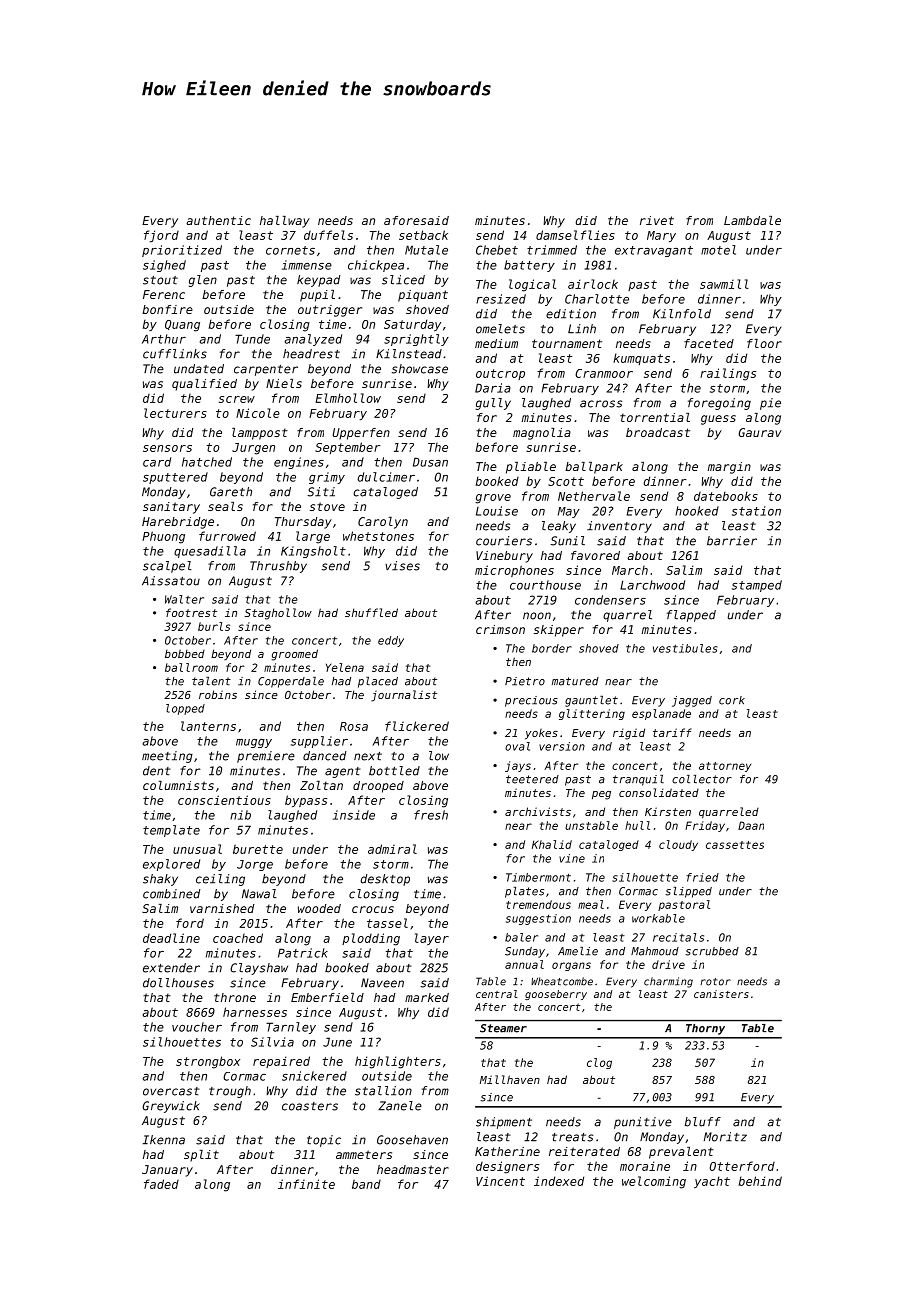 This screenshot has height=1314, width=924. Describe the element at coordinates (420, 369) in the screenshot. I see `showcase` at that location.
